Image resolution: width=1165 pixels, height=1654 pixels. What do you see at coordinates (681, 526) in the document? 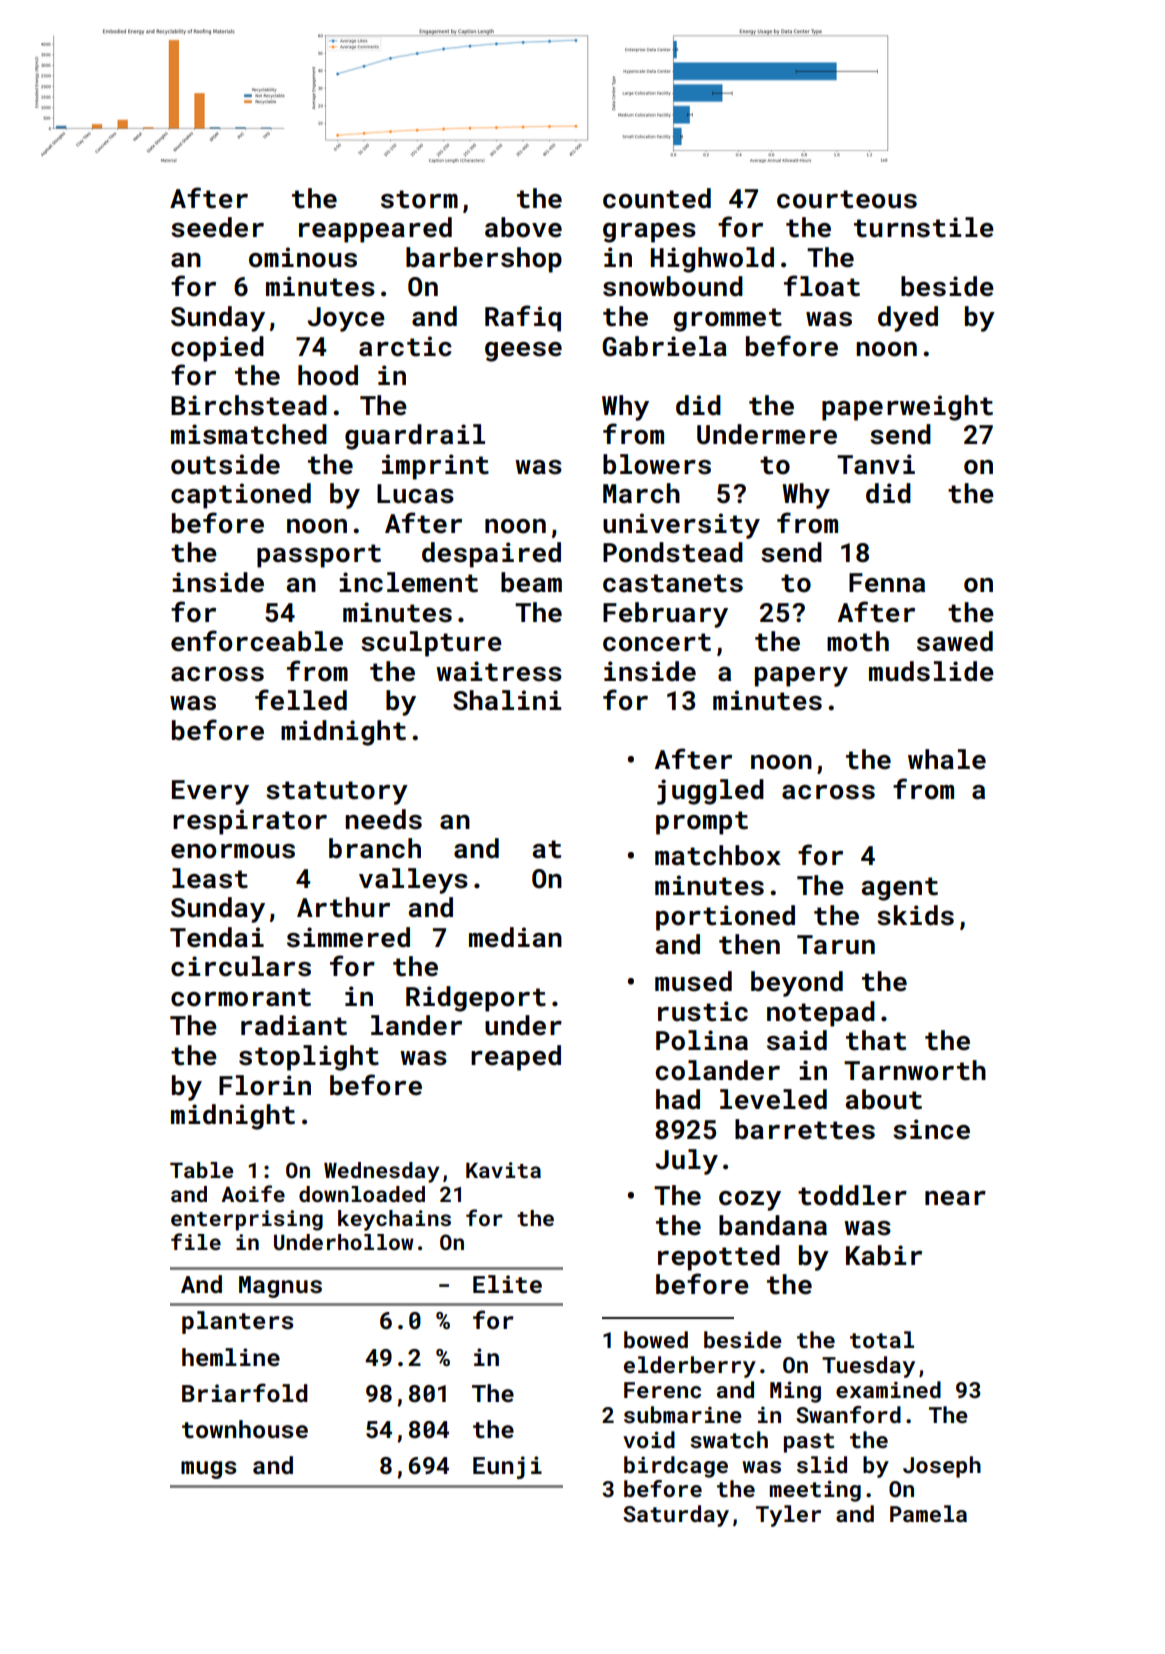
I see `university` at bounding box center [681, 526].
